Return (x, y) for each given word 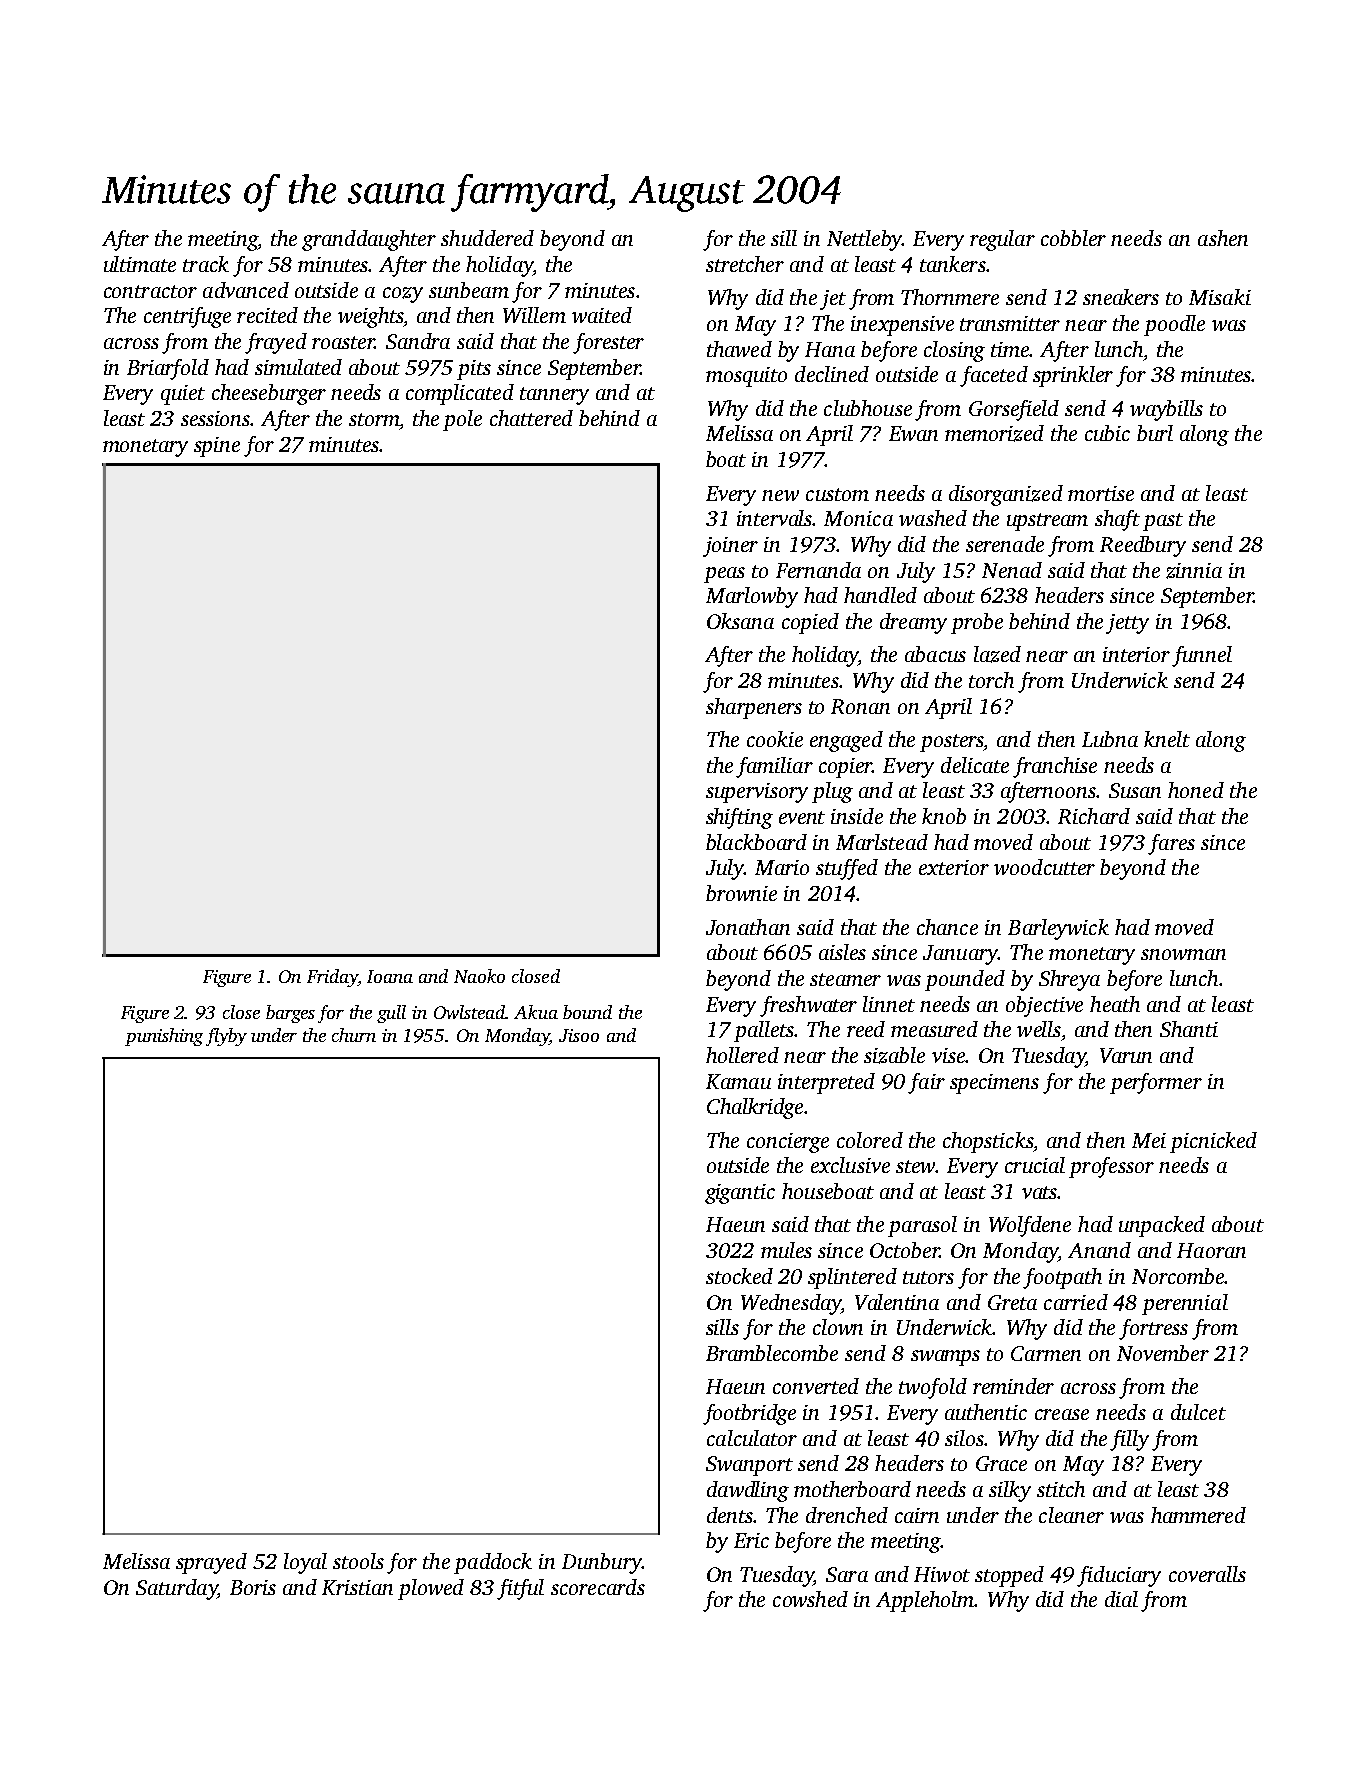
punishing (164, 1037)
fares (1171, 844)
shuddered (487, 238)
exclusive (850, 1165)
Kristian (357, 1587)
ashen (1223, 238)
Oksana (740, 621)
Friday (332, 978)
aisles (842, 952)
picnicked (1213, 1142)
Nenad (1012, 570)
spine (217, 447)
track (206, 264)
